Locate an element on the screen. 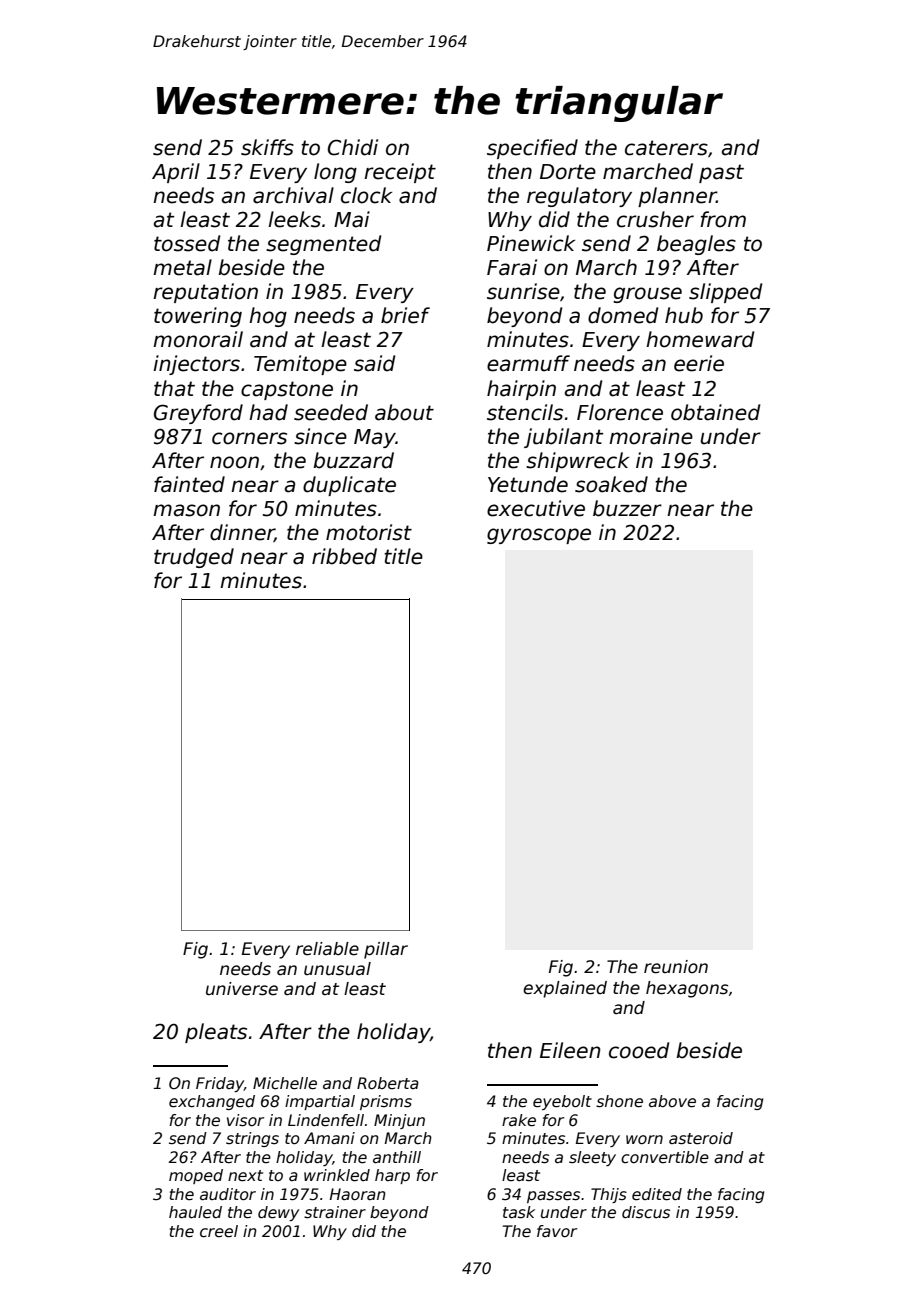 The width and height of the screenshot is (924, 1311). reunion is located at coordinates (676, 967).
